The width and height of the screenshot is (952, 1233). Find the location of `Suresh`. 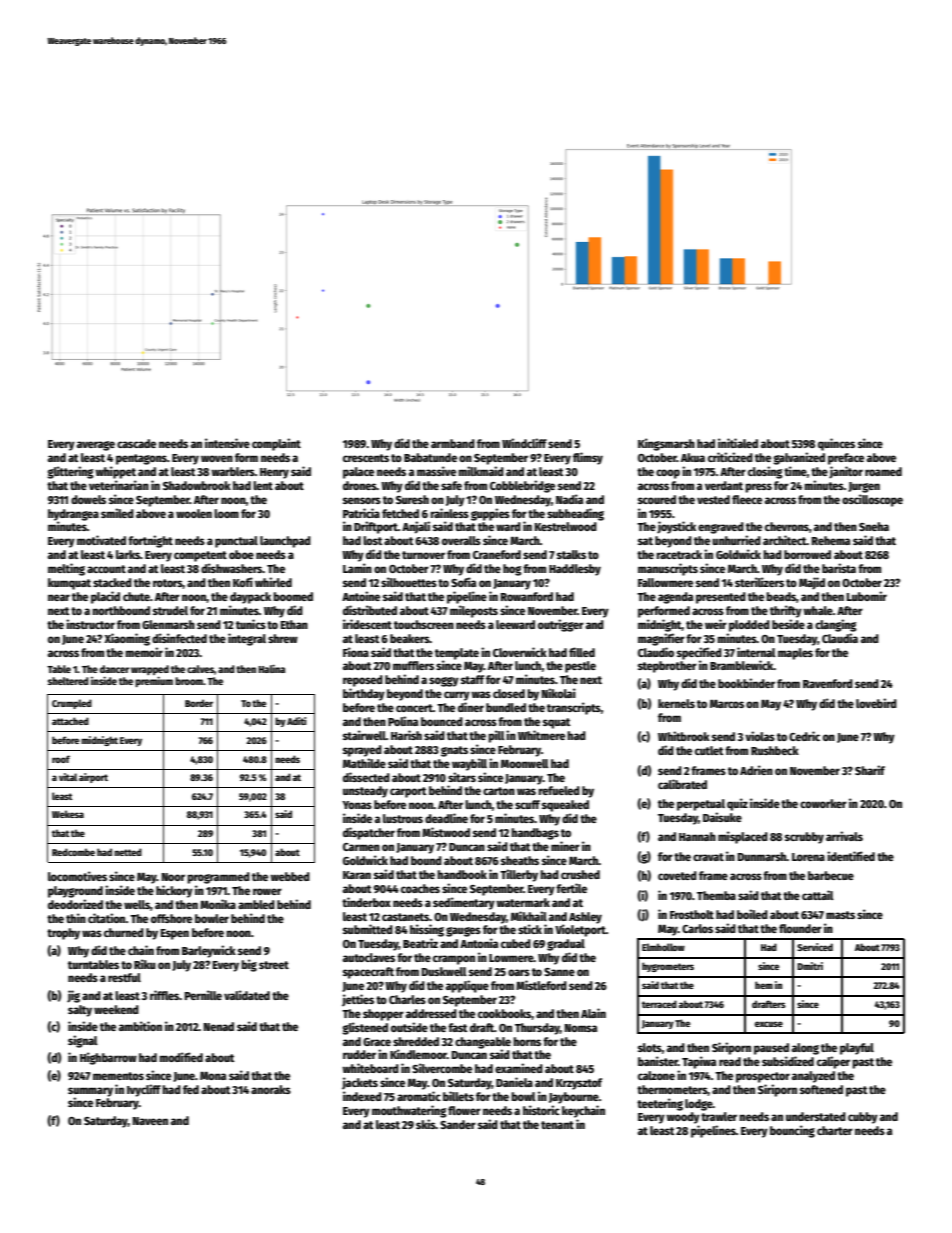

Suresh is located at coordinates (412, 499).
